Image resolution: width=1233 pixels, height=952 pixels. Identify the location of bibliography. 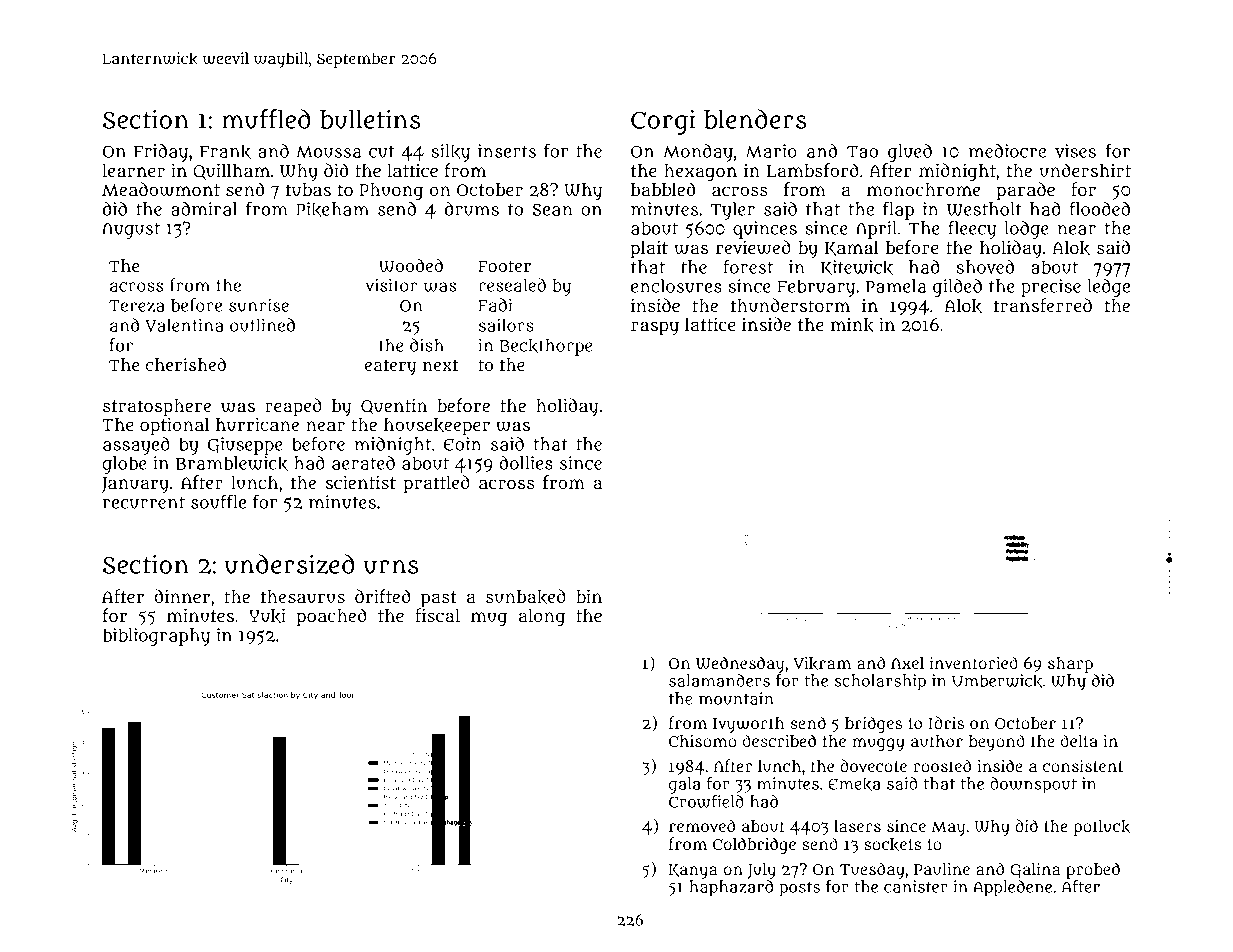
(156, 637).
